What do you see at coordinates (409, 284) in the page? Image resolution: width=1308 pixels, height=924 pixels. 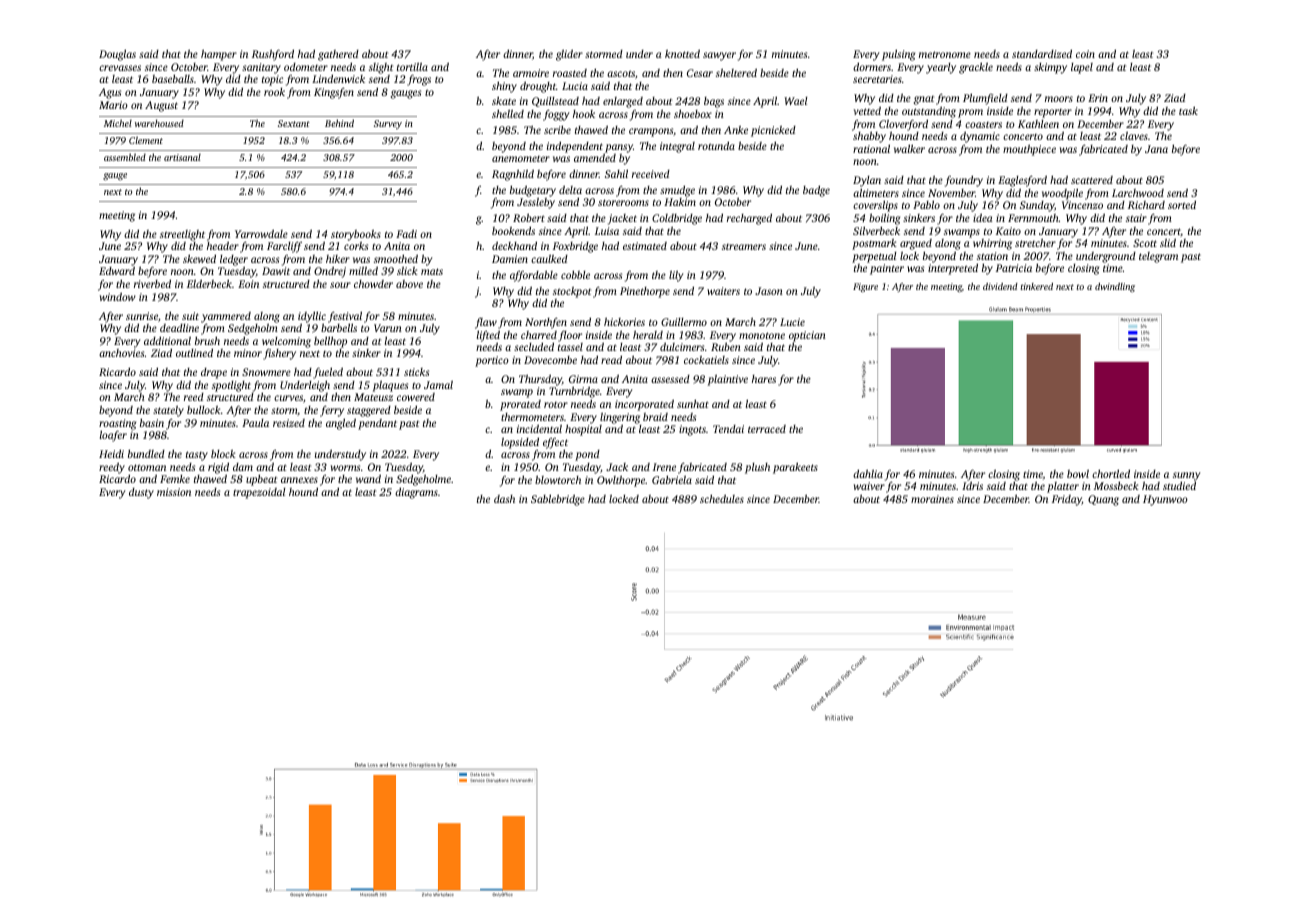 I see `above` at bounding box center [409, 284].
